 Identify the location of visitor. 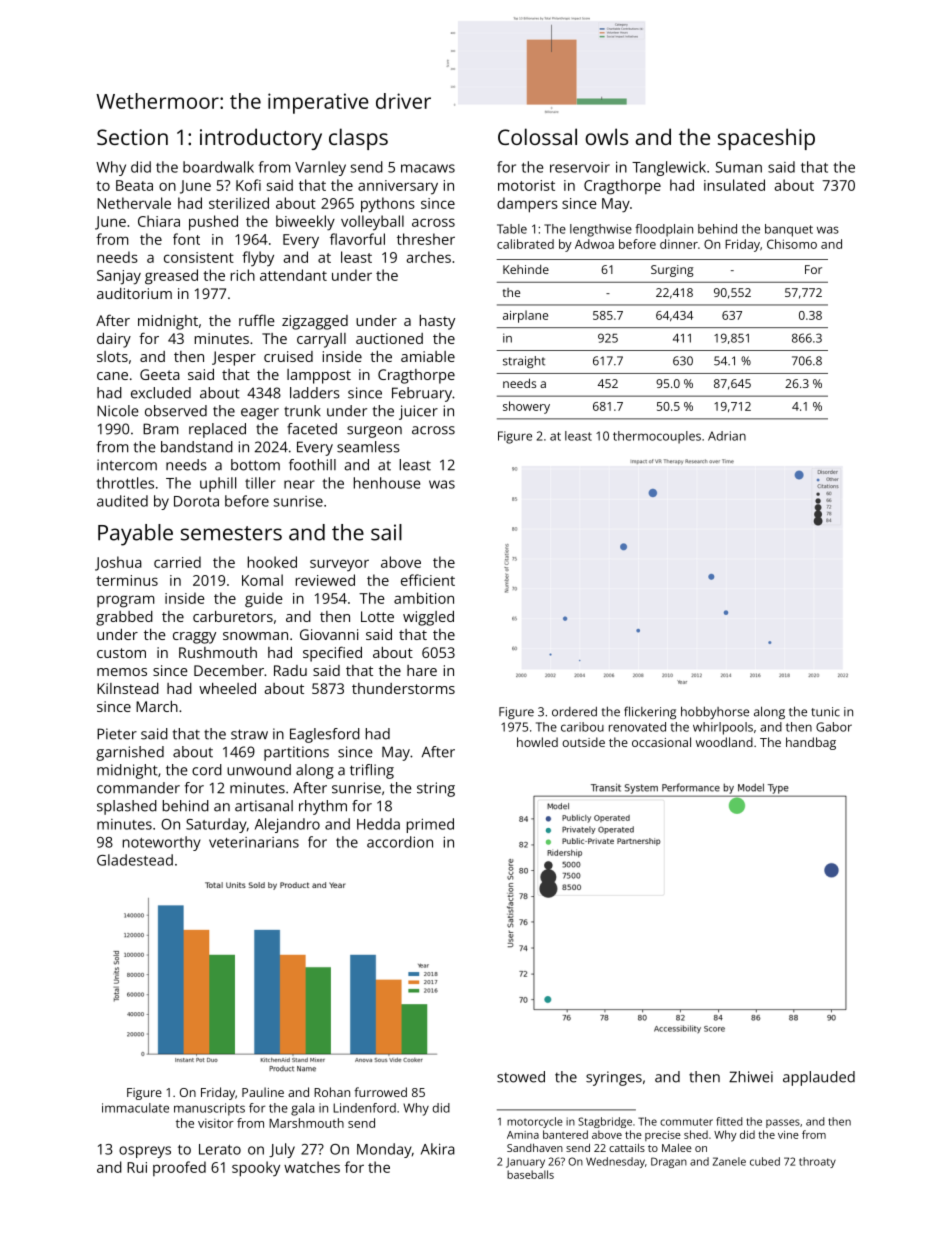
(216, 1123).
